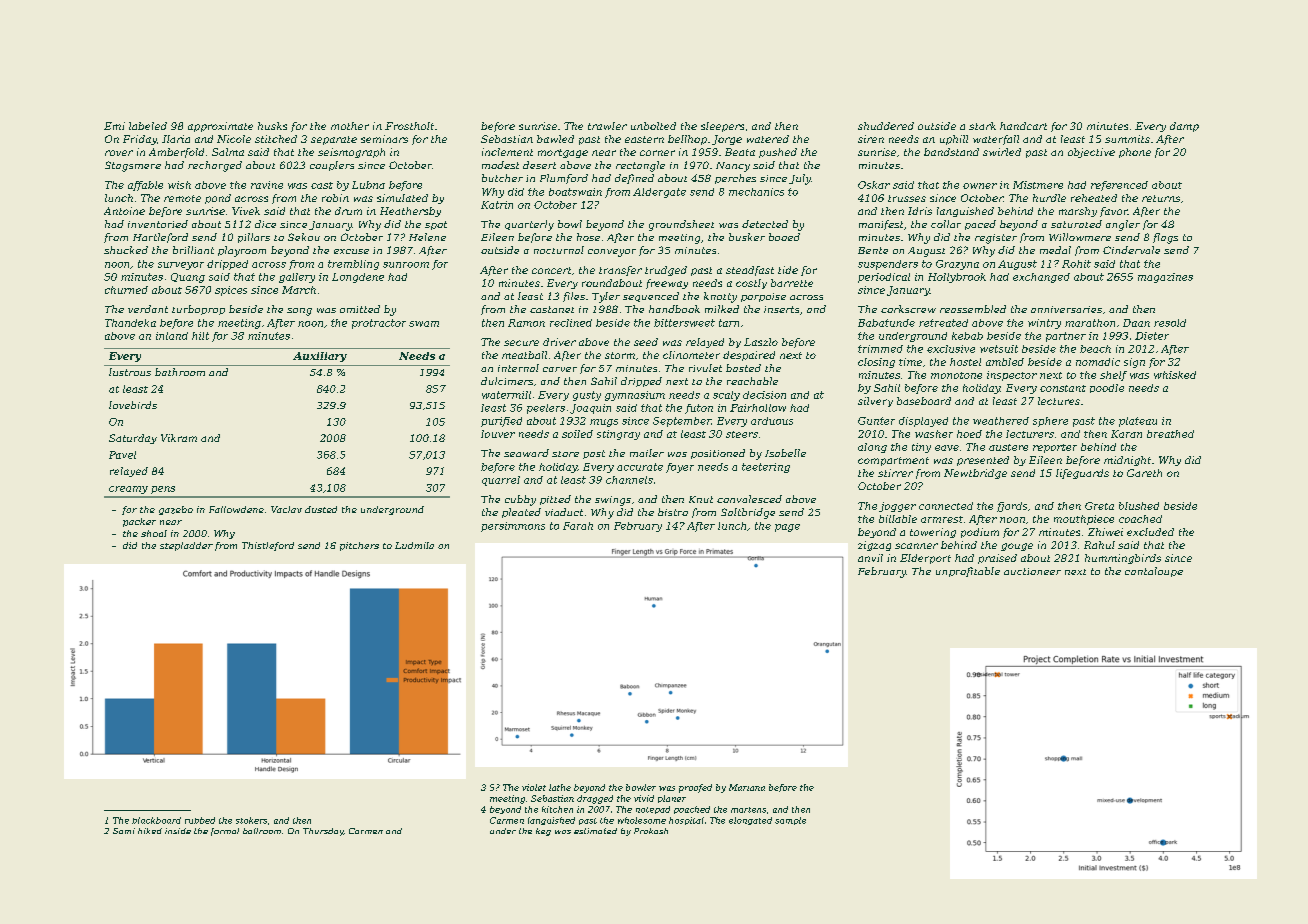 This page has height=924, width=1308. What do you see at coordinates (747, 787) in the page?
I see `Mariana` at bounding box center [747, 787].
